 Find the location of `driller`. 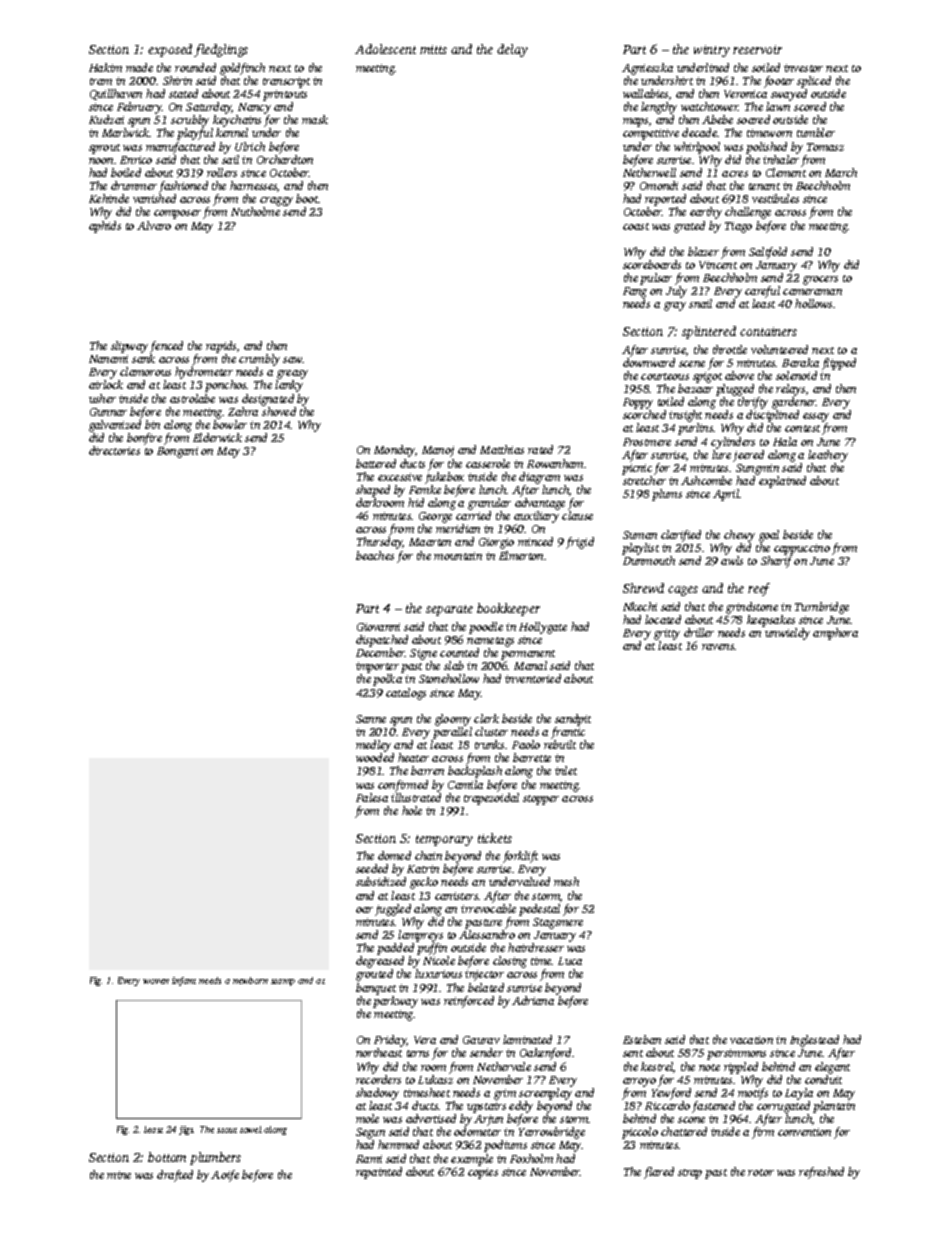

driller is located at coordinates (699, 632).
